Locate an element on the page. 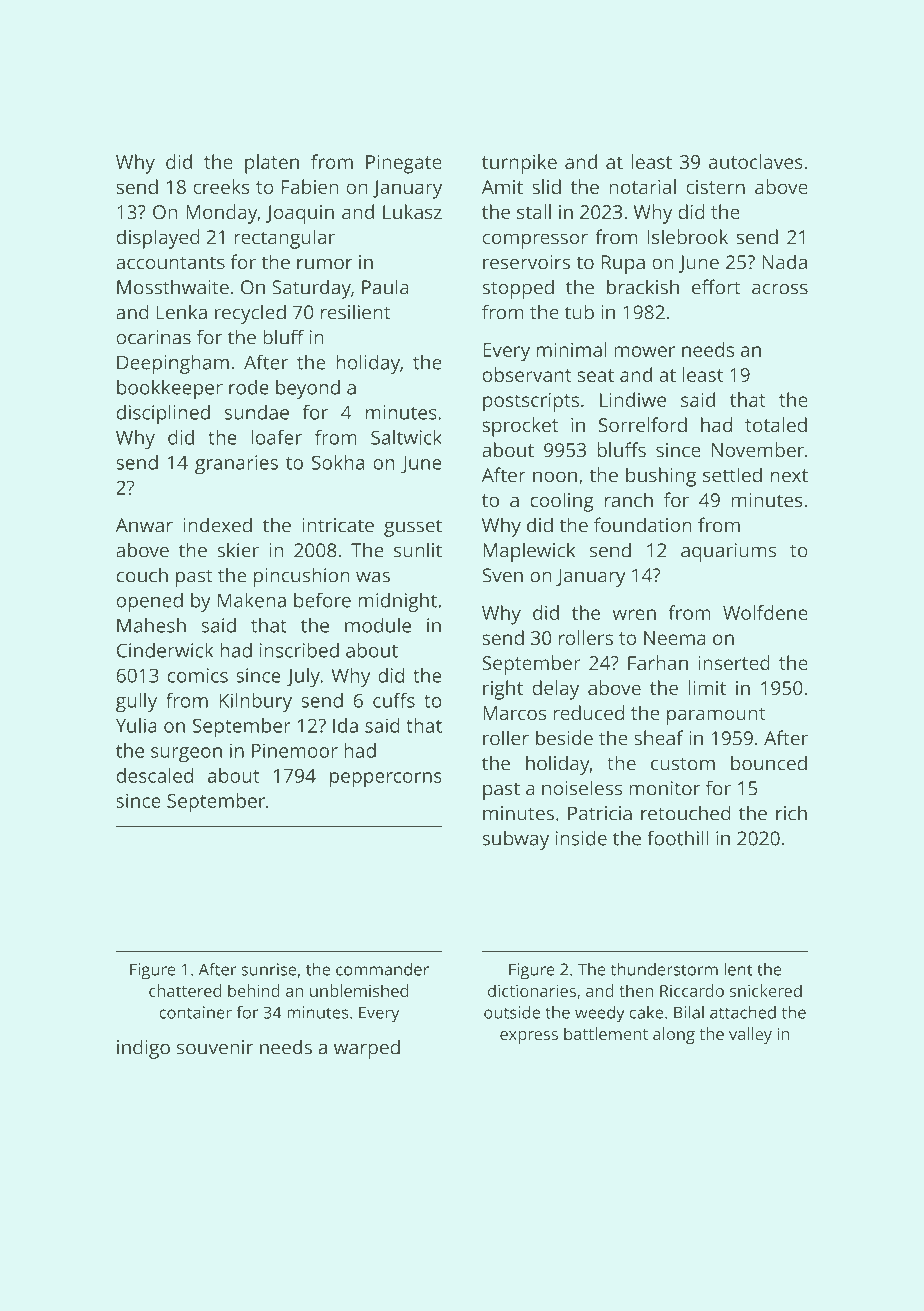 The height and width of the page is (1311, 924). commander is located at coordinates (382, 969).
